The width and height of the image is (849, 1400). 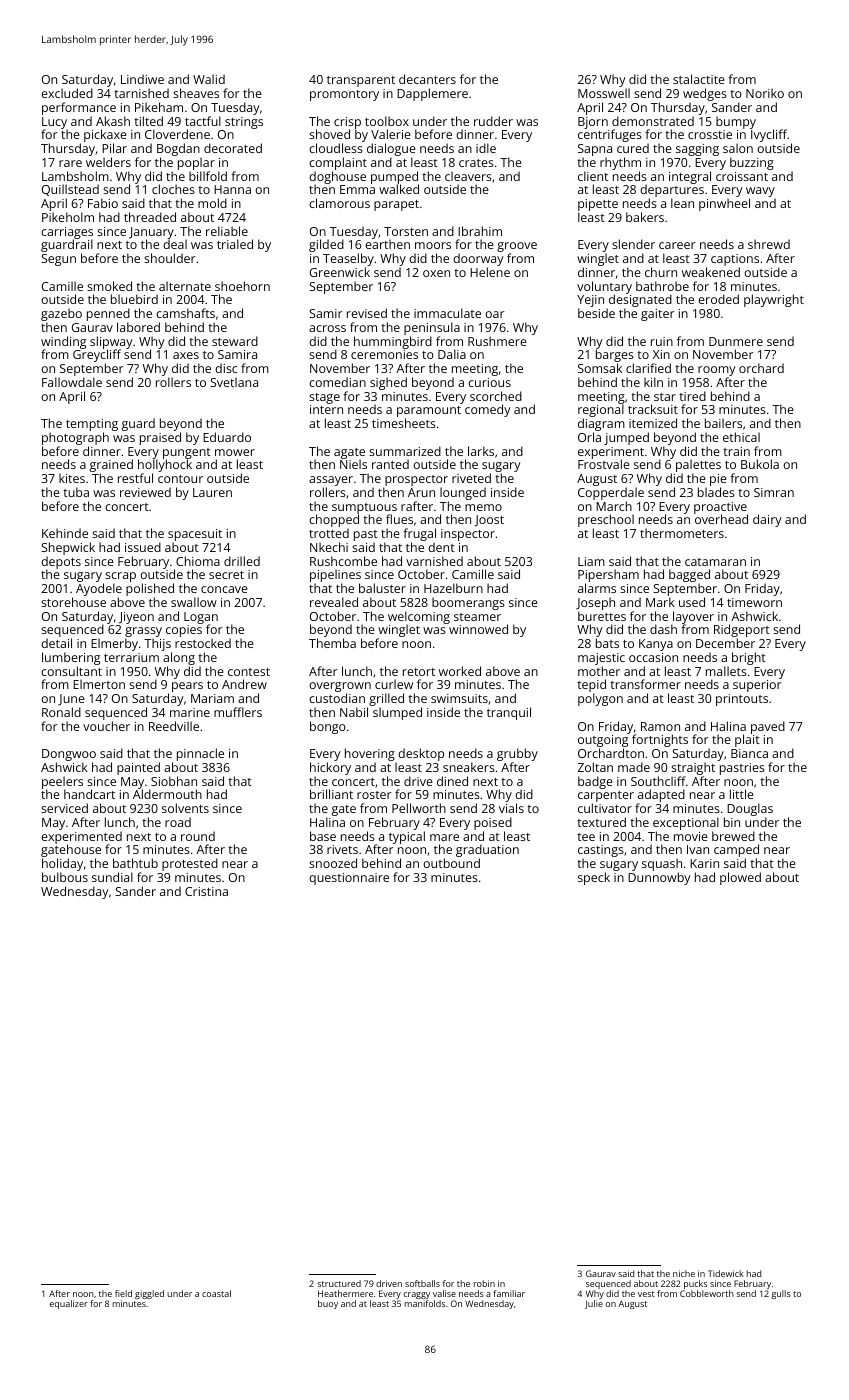 What do you see at coordinates (123, 1293) in the image?
I see `field` at bounding box center [123, 1293].
